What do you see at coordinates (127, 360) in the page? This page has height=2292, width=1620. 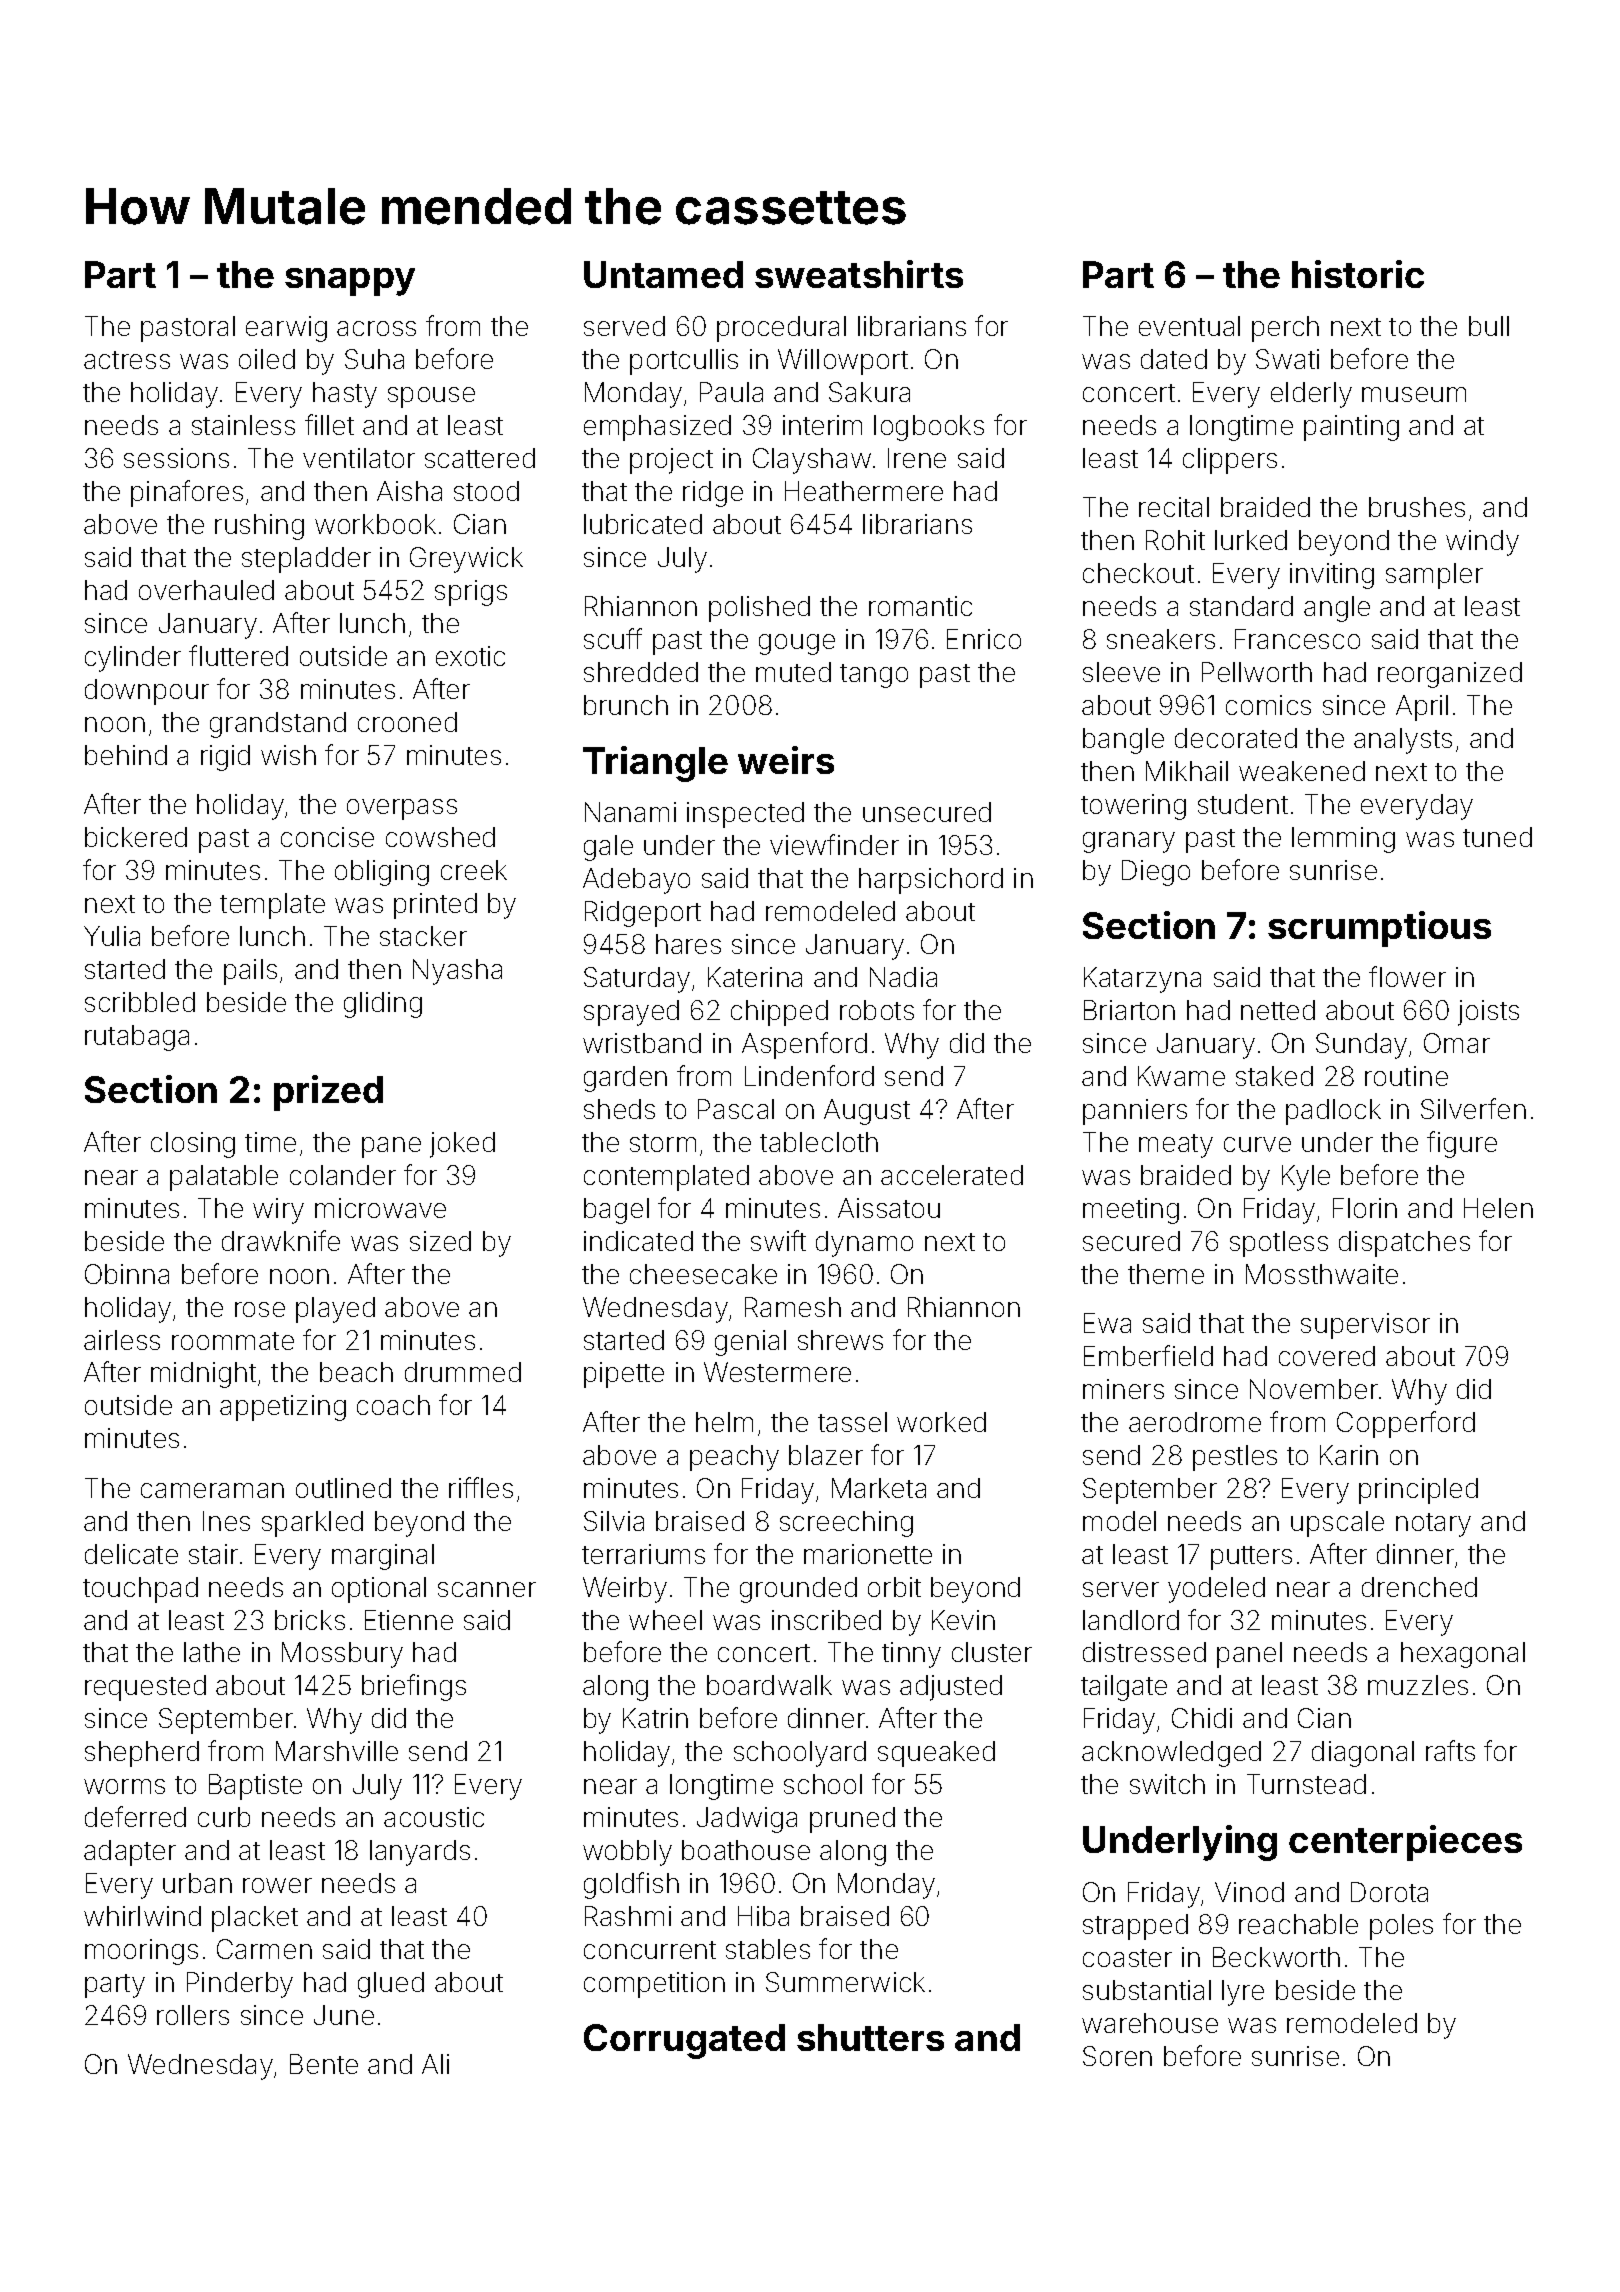 I see `actress` at bounding box center [127, 360].
